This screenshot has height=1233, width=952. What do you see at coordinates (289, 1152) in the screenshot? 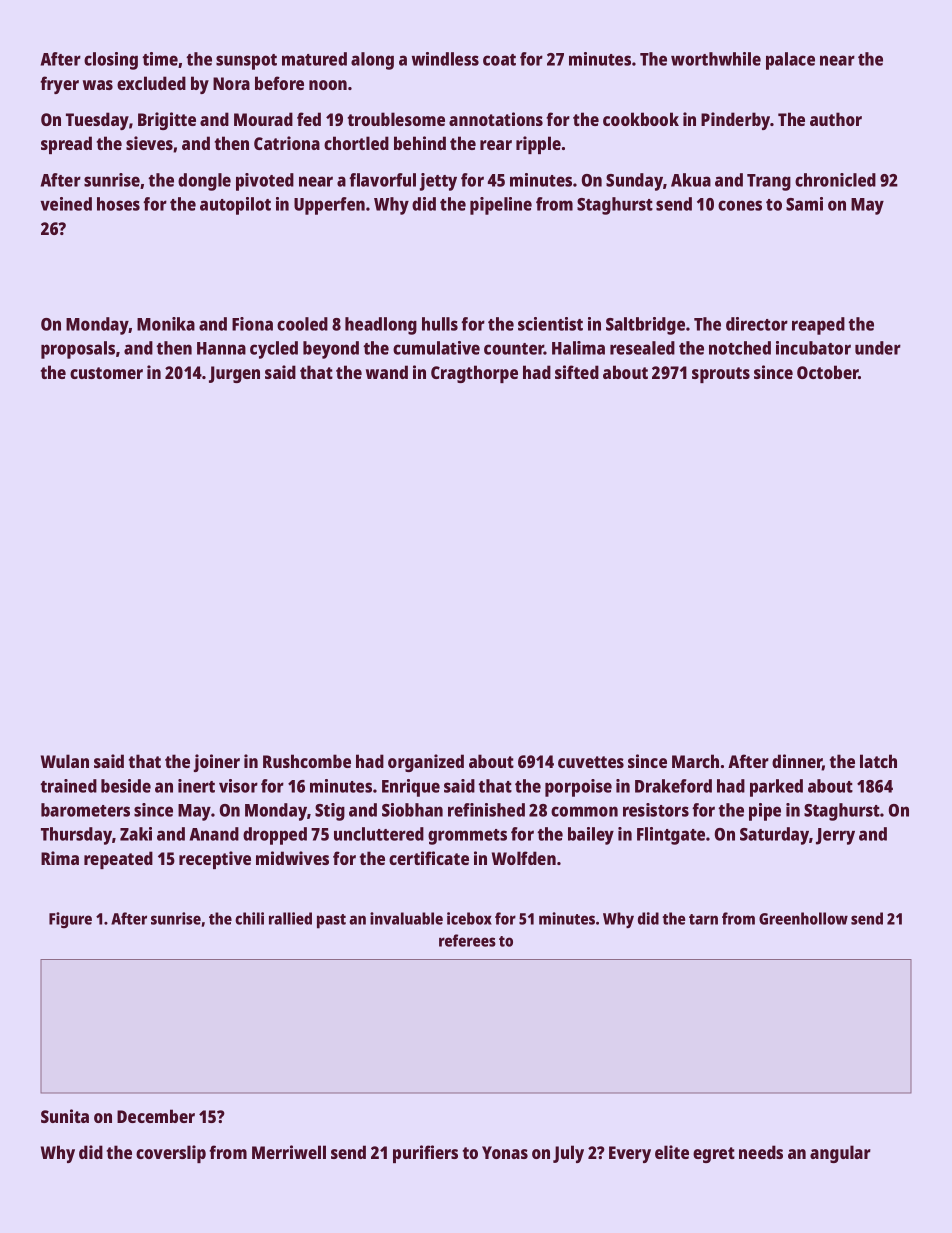
I see `Merriwell` at bounding box center [289, 1152].
